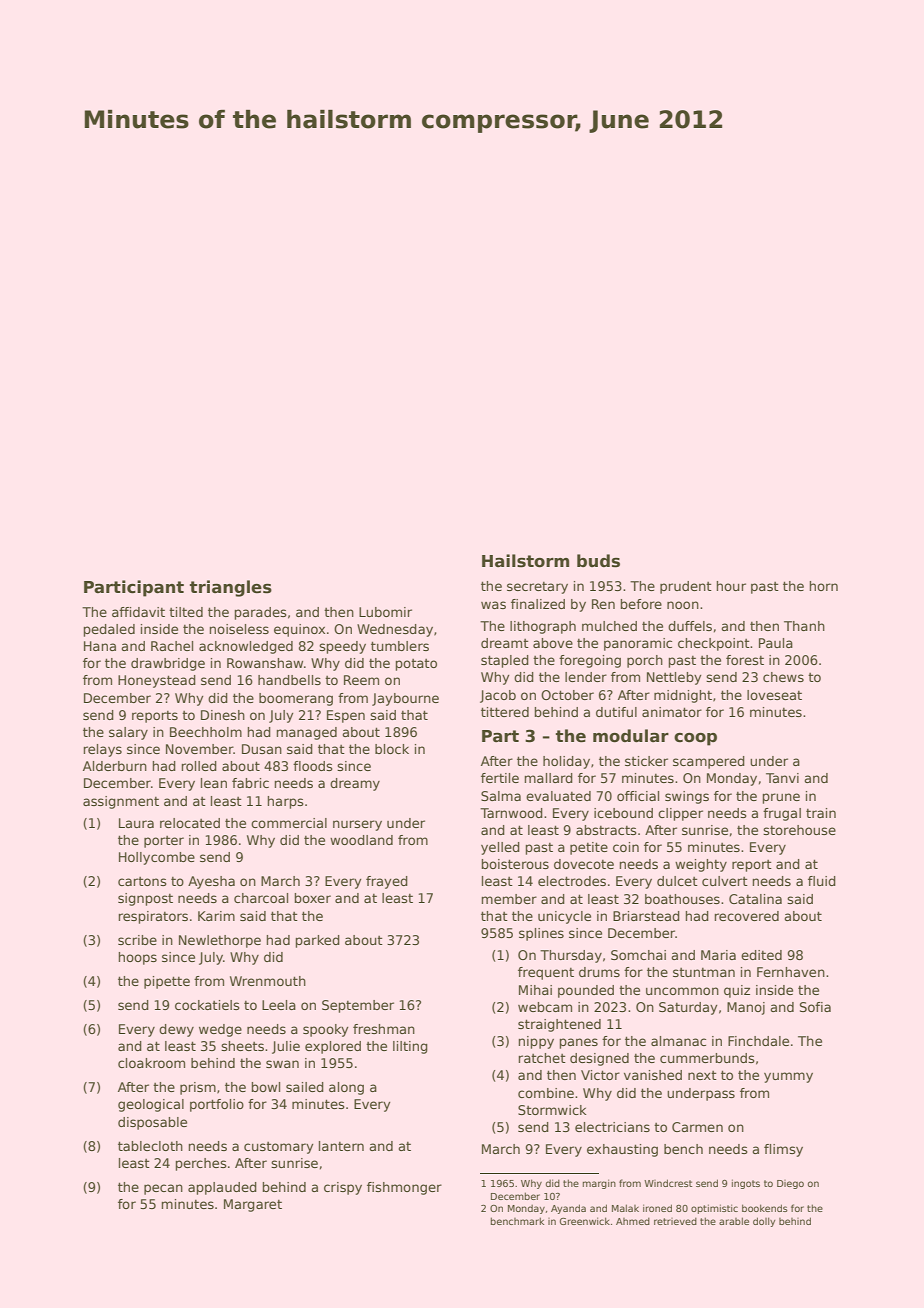 The width and height of the image is (924, 1308). I want to click on secretary, so click(537, 588).
